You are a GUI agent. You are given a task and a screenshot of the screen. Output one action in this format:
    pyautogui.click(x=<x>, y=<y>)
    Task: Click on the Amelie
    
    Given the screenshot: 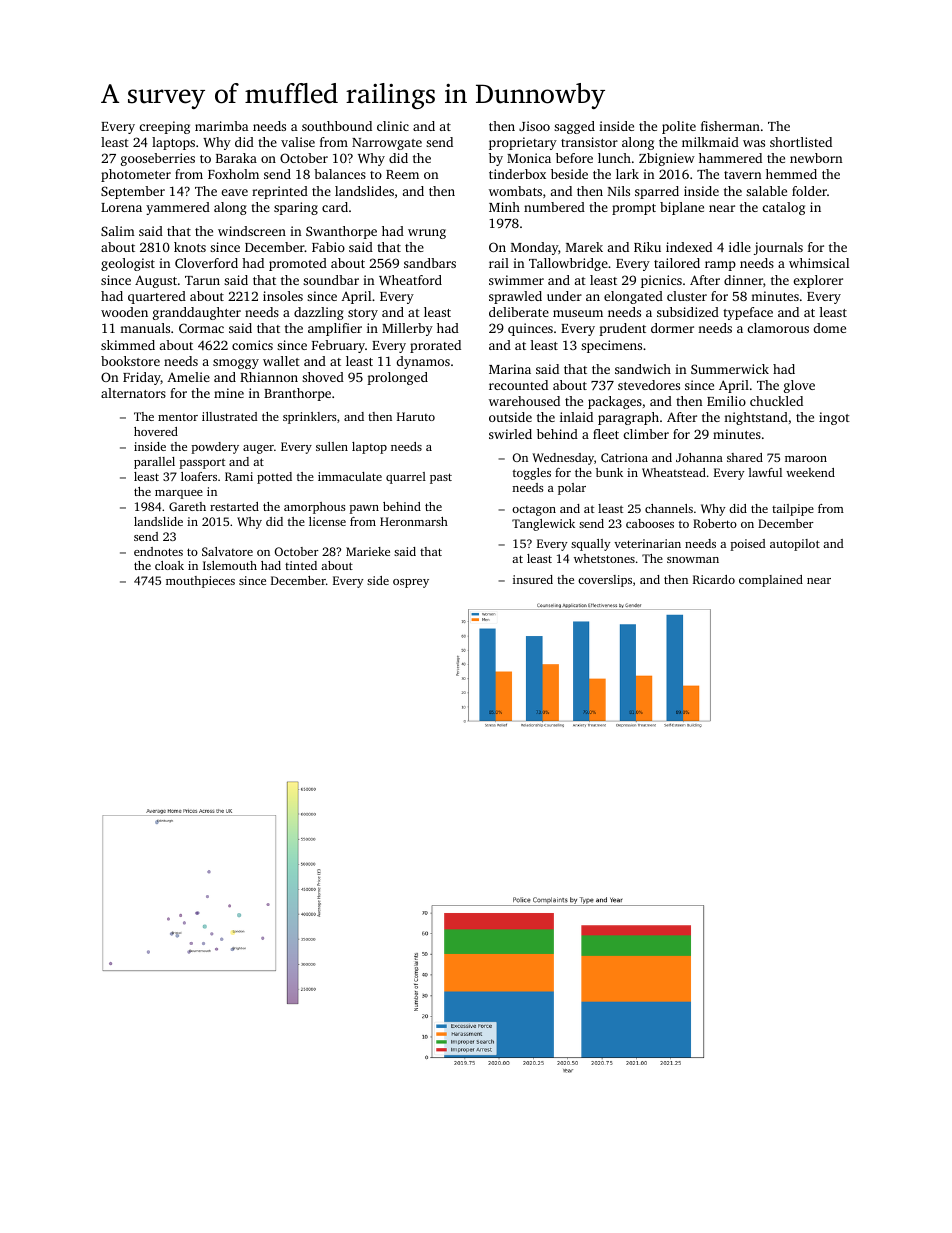 What is the action you would take?
    pyautogui.click(x=188, y=377)
